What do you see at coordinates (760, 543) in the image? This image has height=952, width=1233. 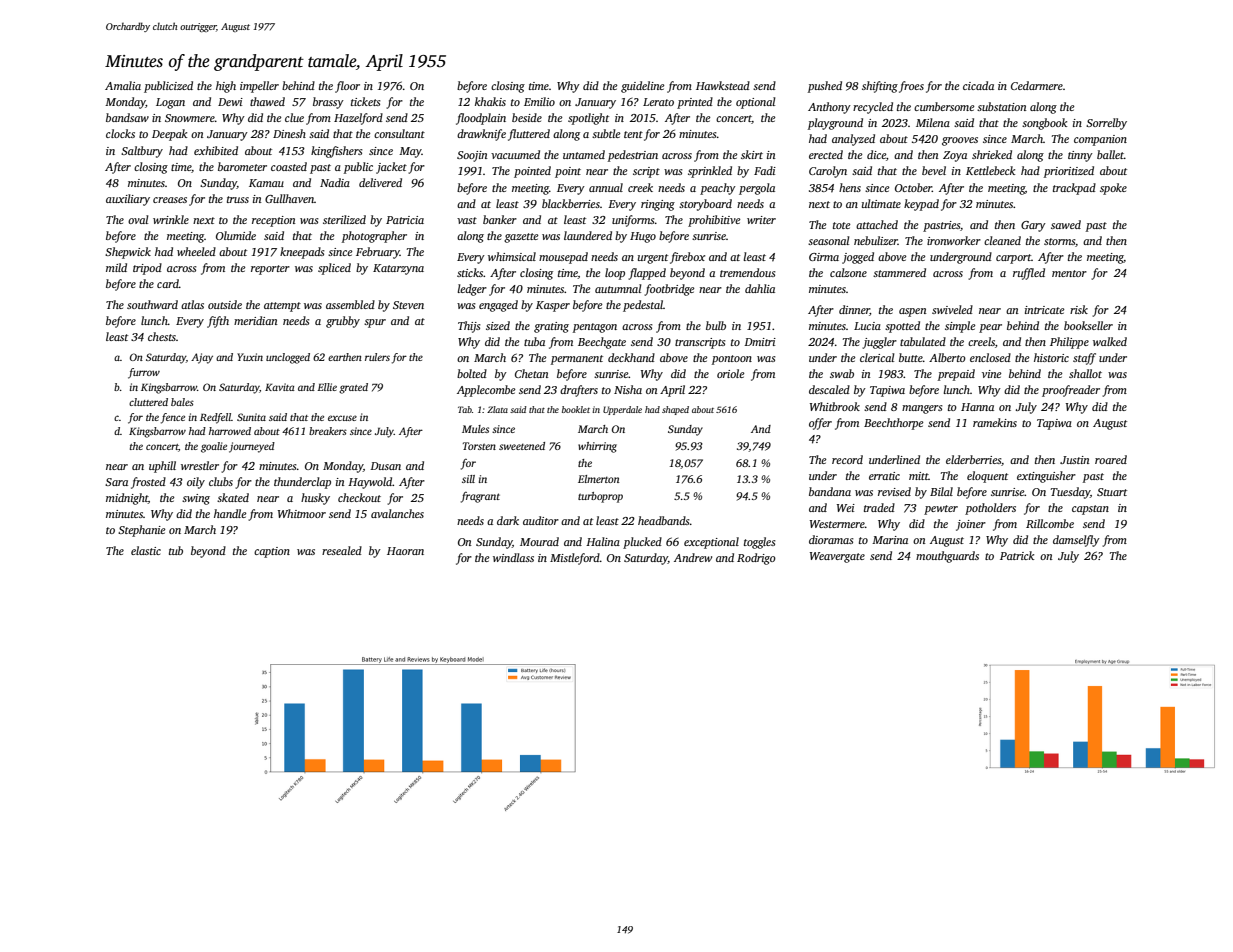 I see `toggles` at bounding box center [760, 543].
